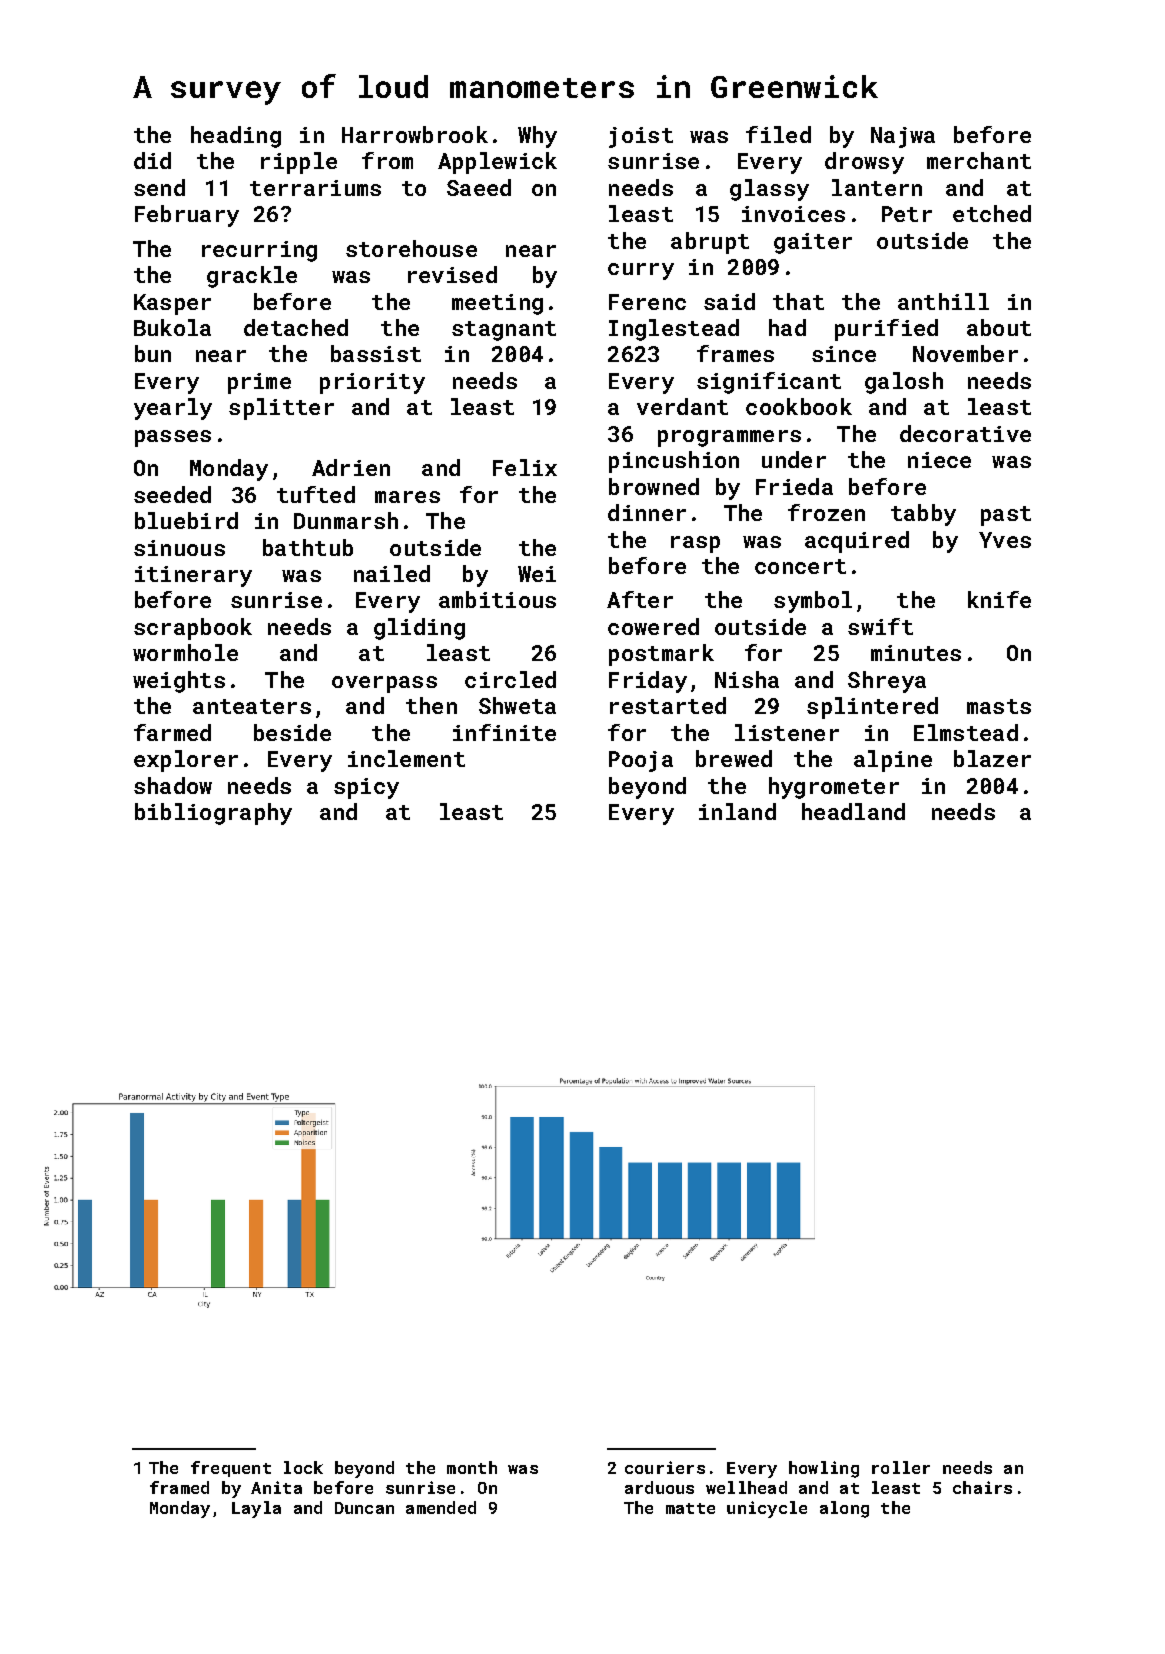 The height and width of the screenshot is (1654, 1165). What do you see at coordinates (999, 599) in the screenshot?
I see `knife` at bounding box center [999, 599].
